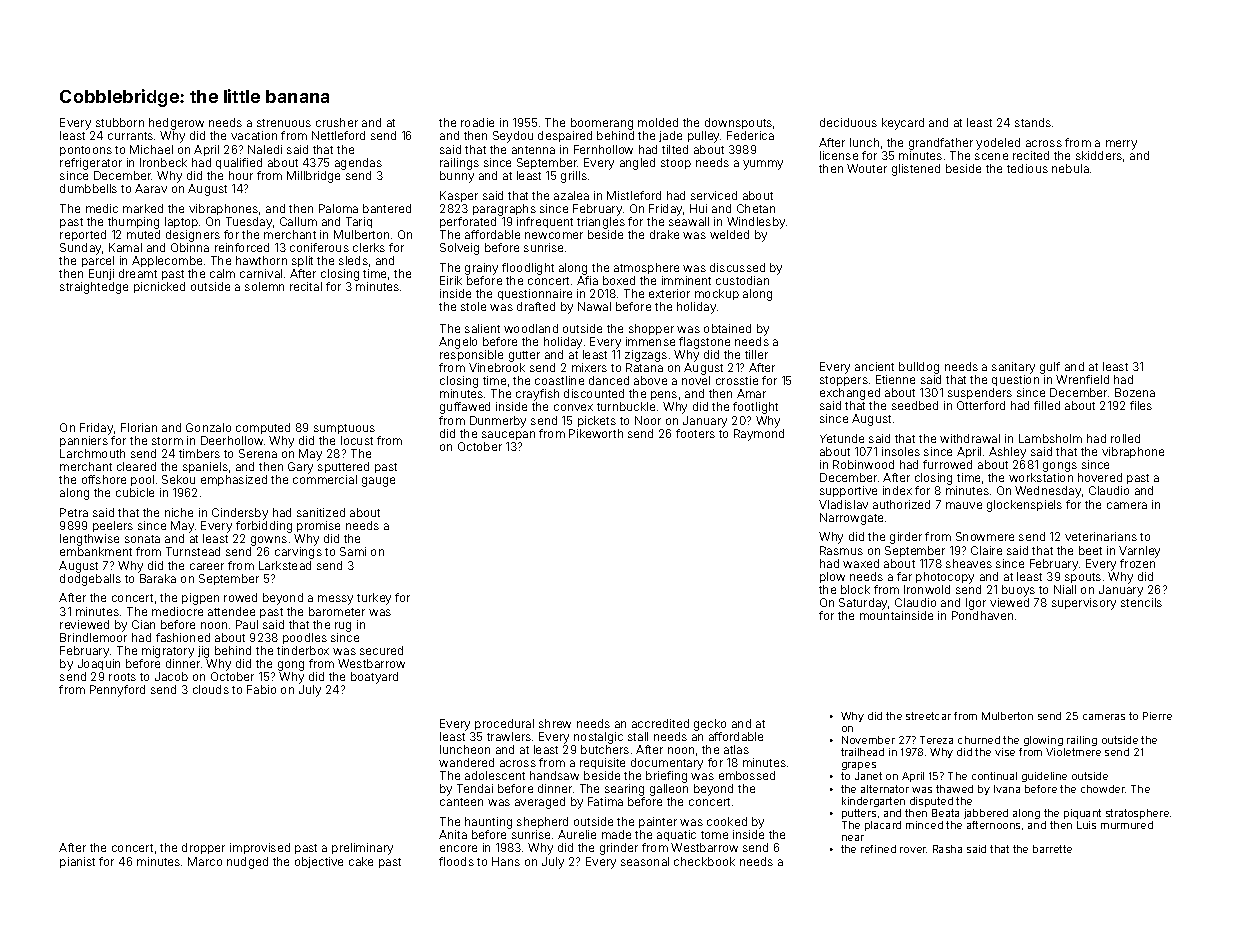 The height and width of the screenshot is (952, 1233). What do you see at coordinates (531, 328) in the screenshot?
I see `woodland` at bounding box center [531, 328].
